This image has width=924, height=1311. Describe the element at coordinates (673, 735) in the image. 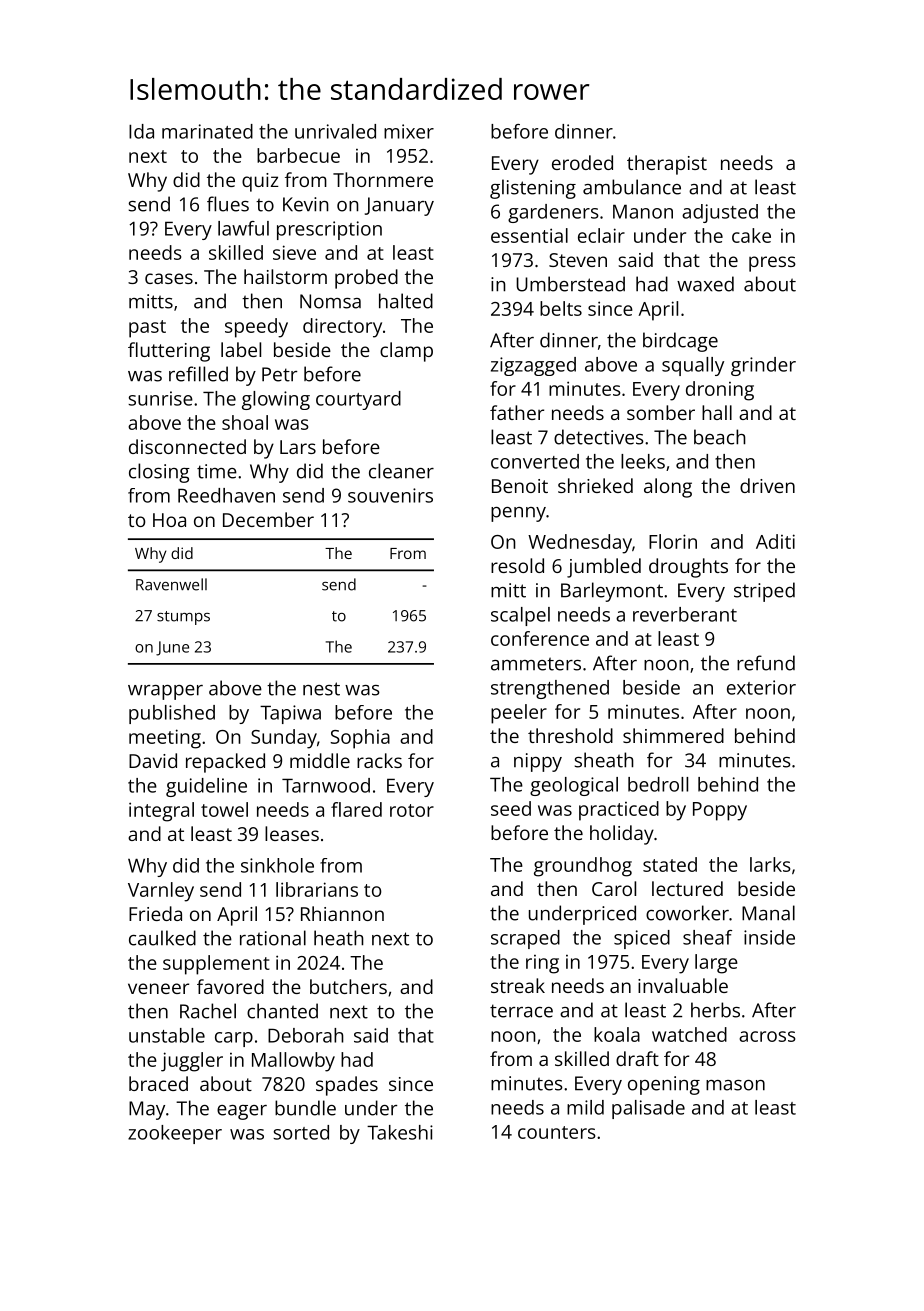

I see `shimmered` at that location.
